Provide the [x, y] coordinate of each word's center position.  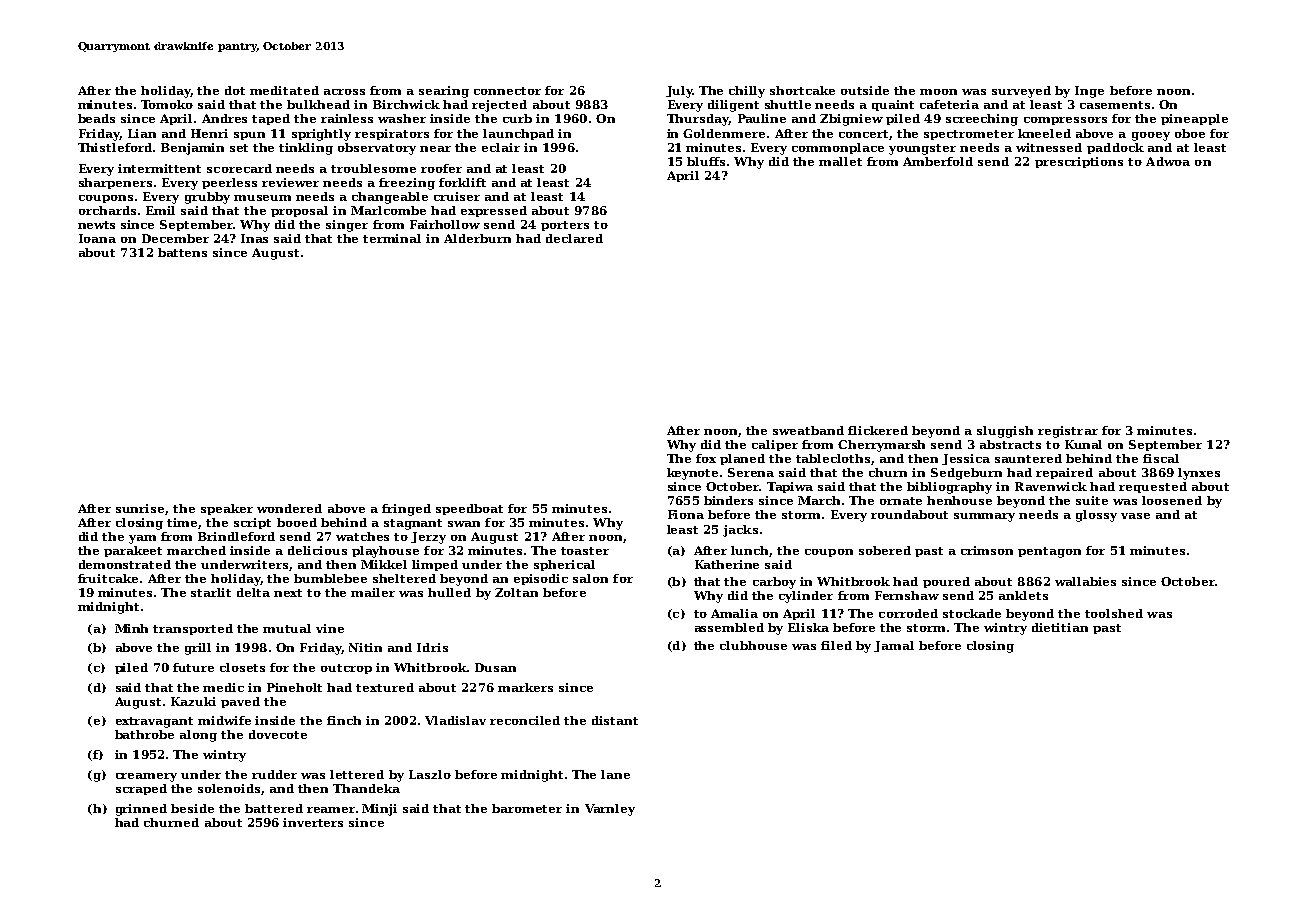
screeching [982, 120]
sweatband [808, 430]
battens [182, 252]
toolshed [1114, 613]
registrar [1068, 432]
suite [1092, 500]
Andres [224, 118]
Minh [131, 628]
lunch [750, 551]
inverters [313, 822]
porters [565, 226]
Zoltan [516, 592]
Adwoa [1168, 161]
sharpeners [115, 183]
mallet [840, 161]
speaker [227, 509]
